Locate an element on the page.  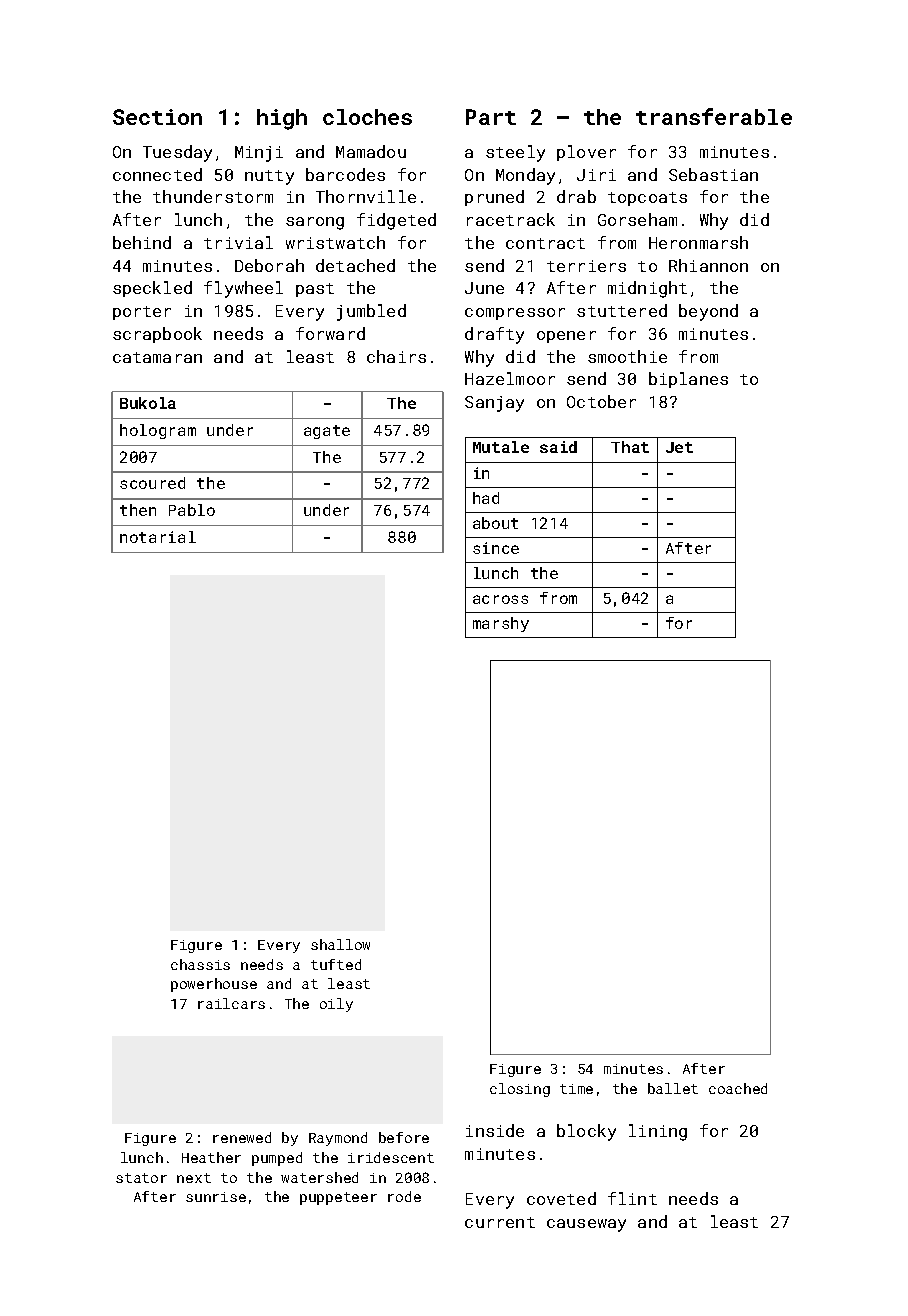
smoothie is located at coordinates (627, 356).
